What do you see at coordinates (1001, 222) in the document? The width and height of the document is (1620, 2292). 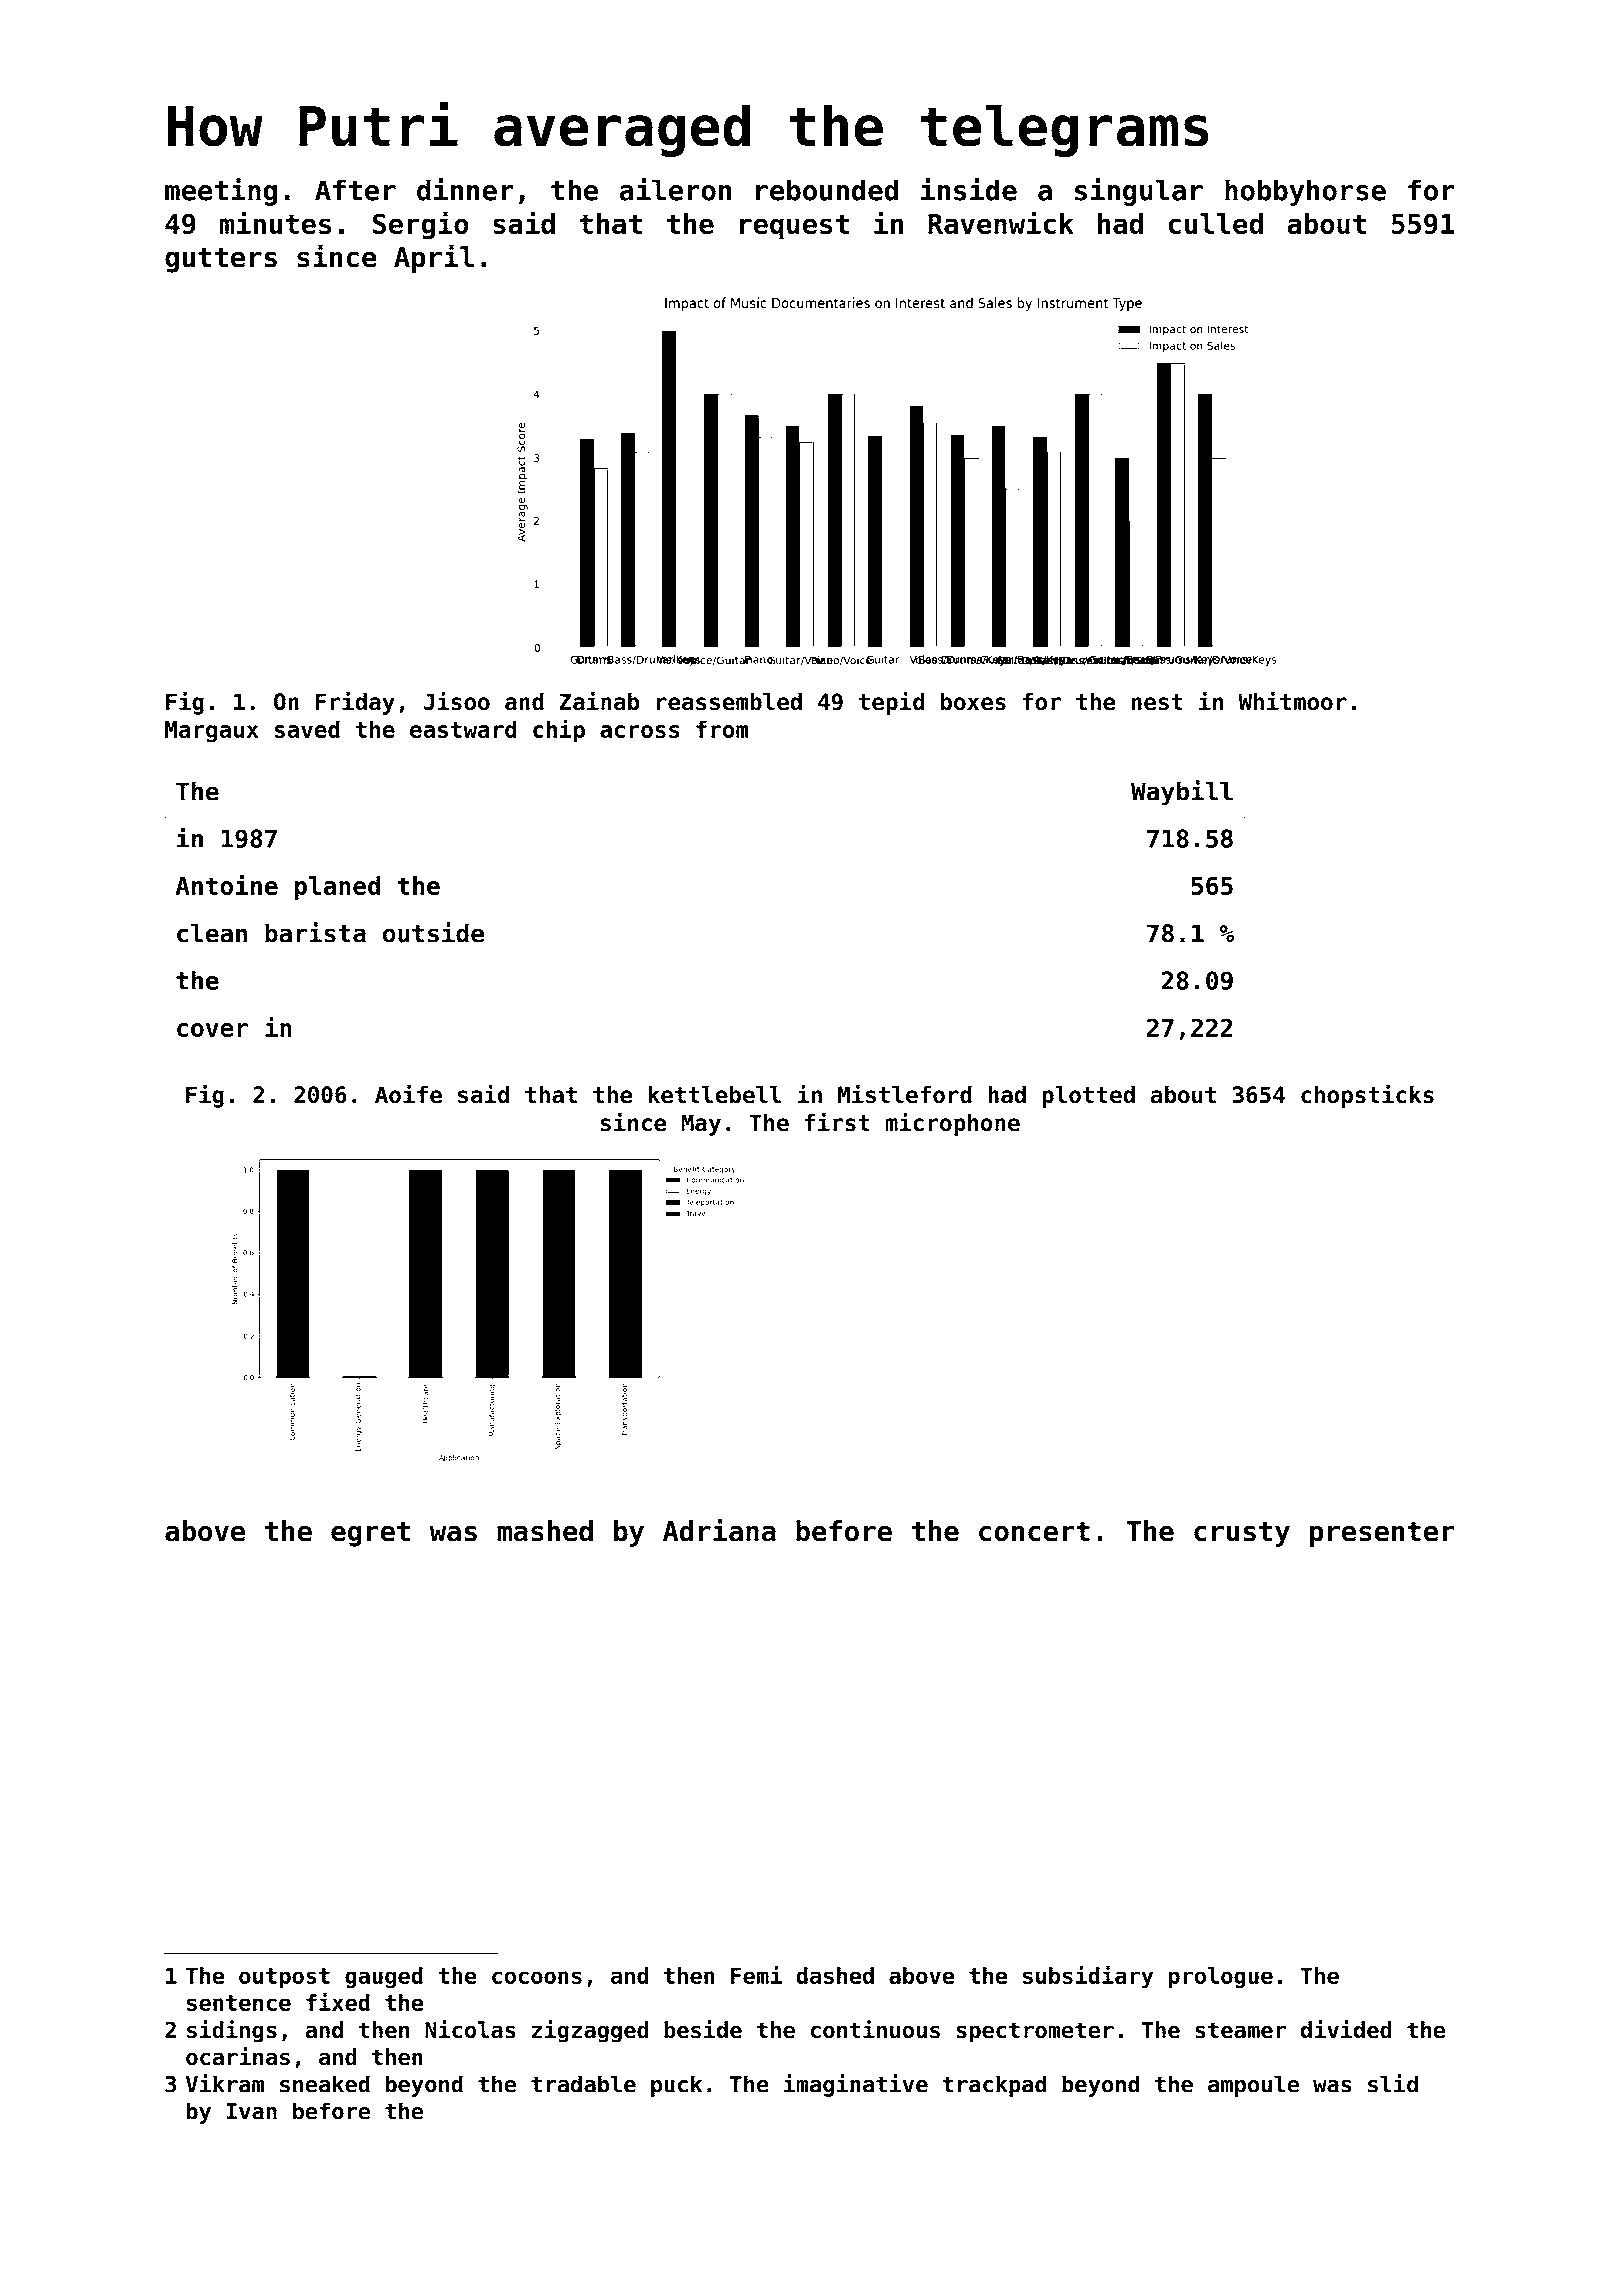 I see `Ravenwick` at bounding box center [1001, 222].
